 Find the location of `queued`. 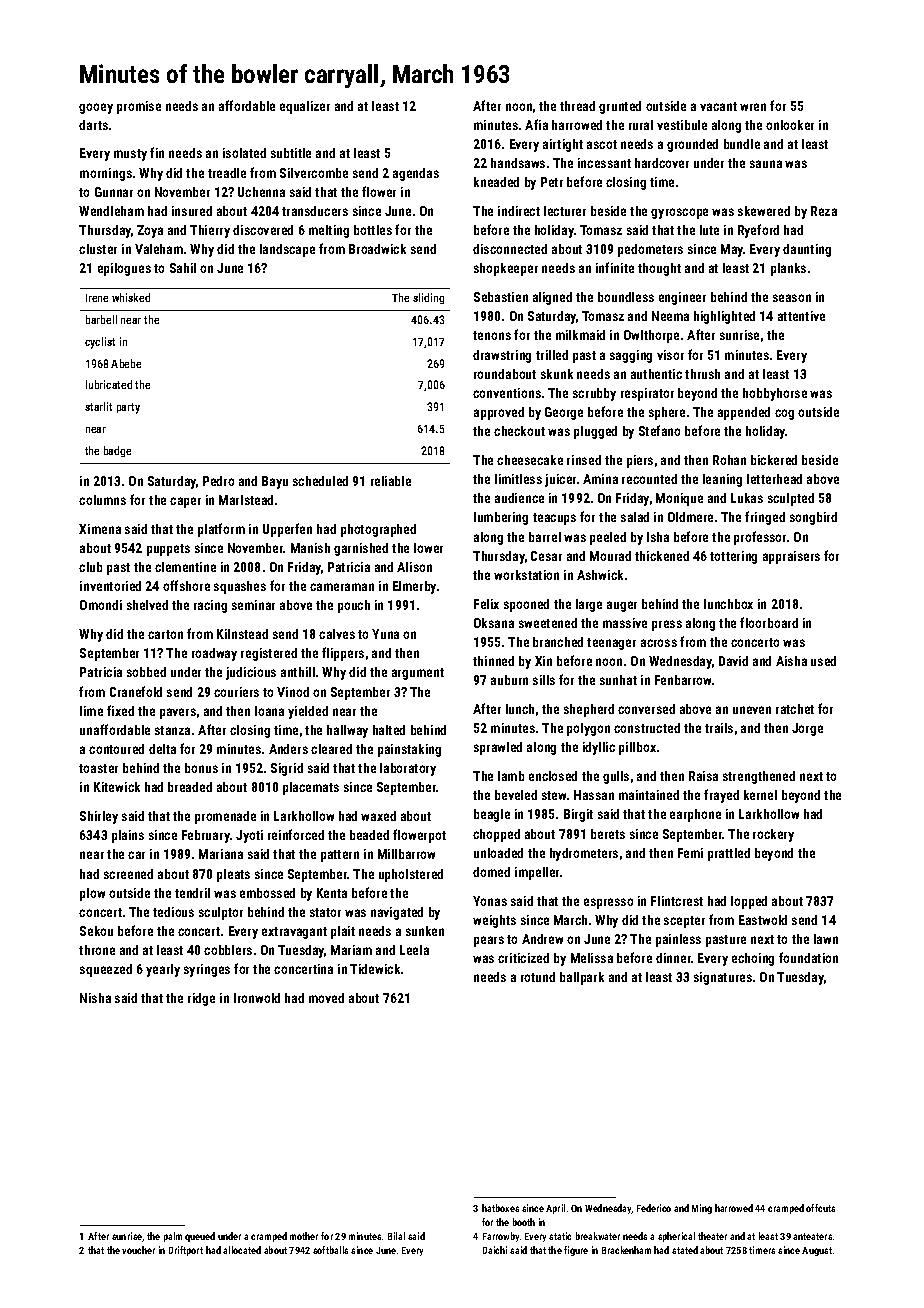

queued is located at coordinates (200, 1237).
